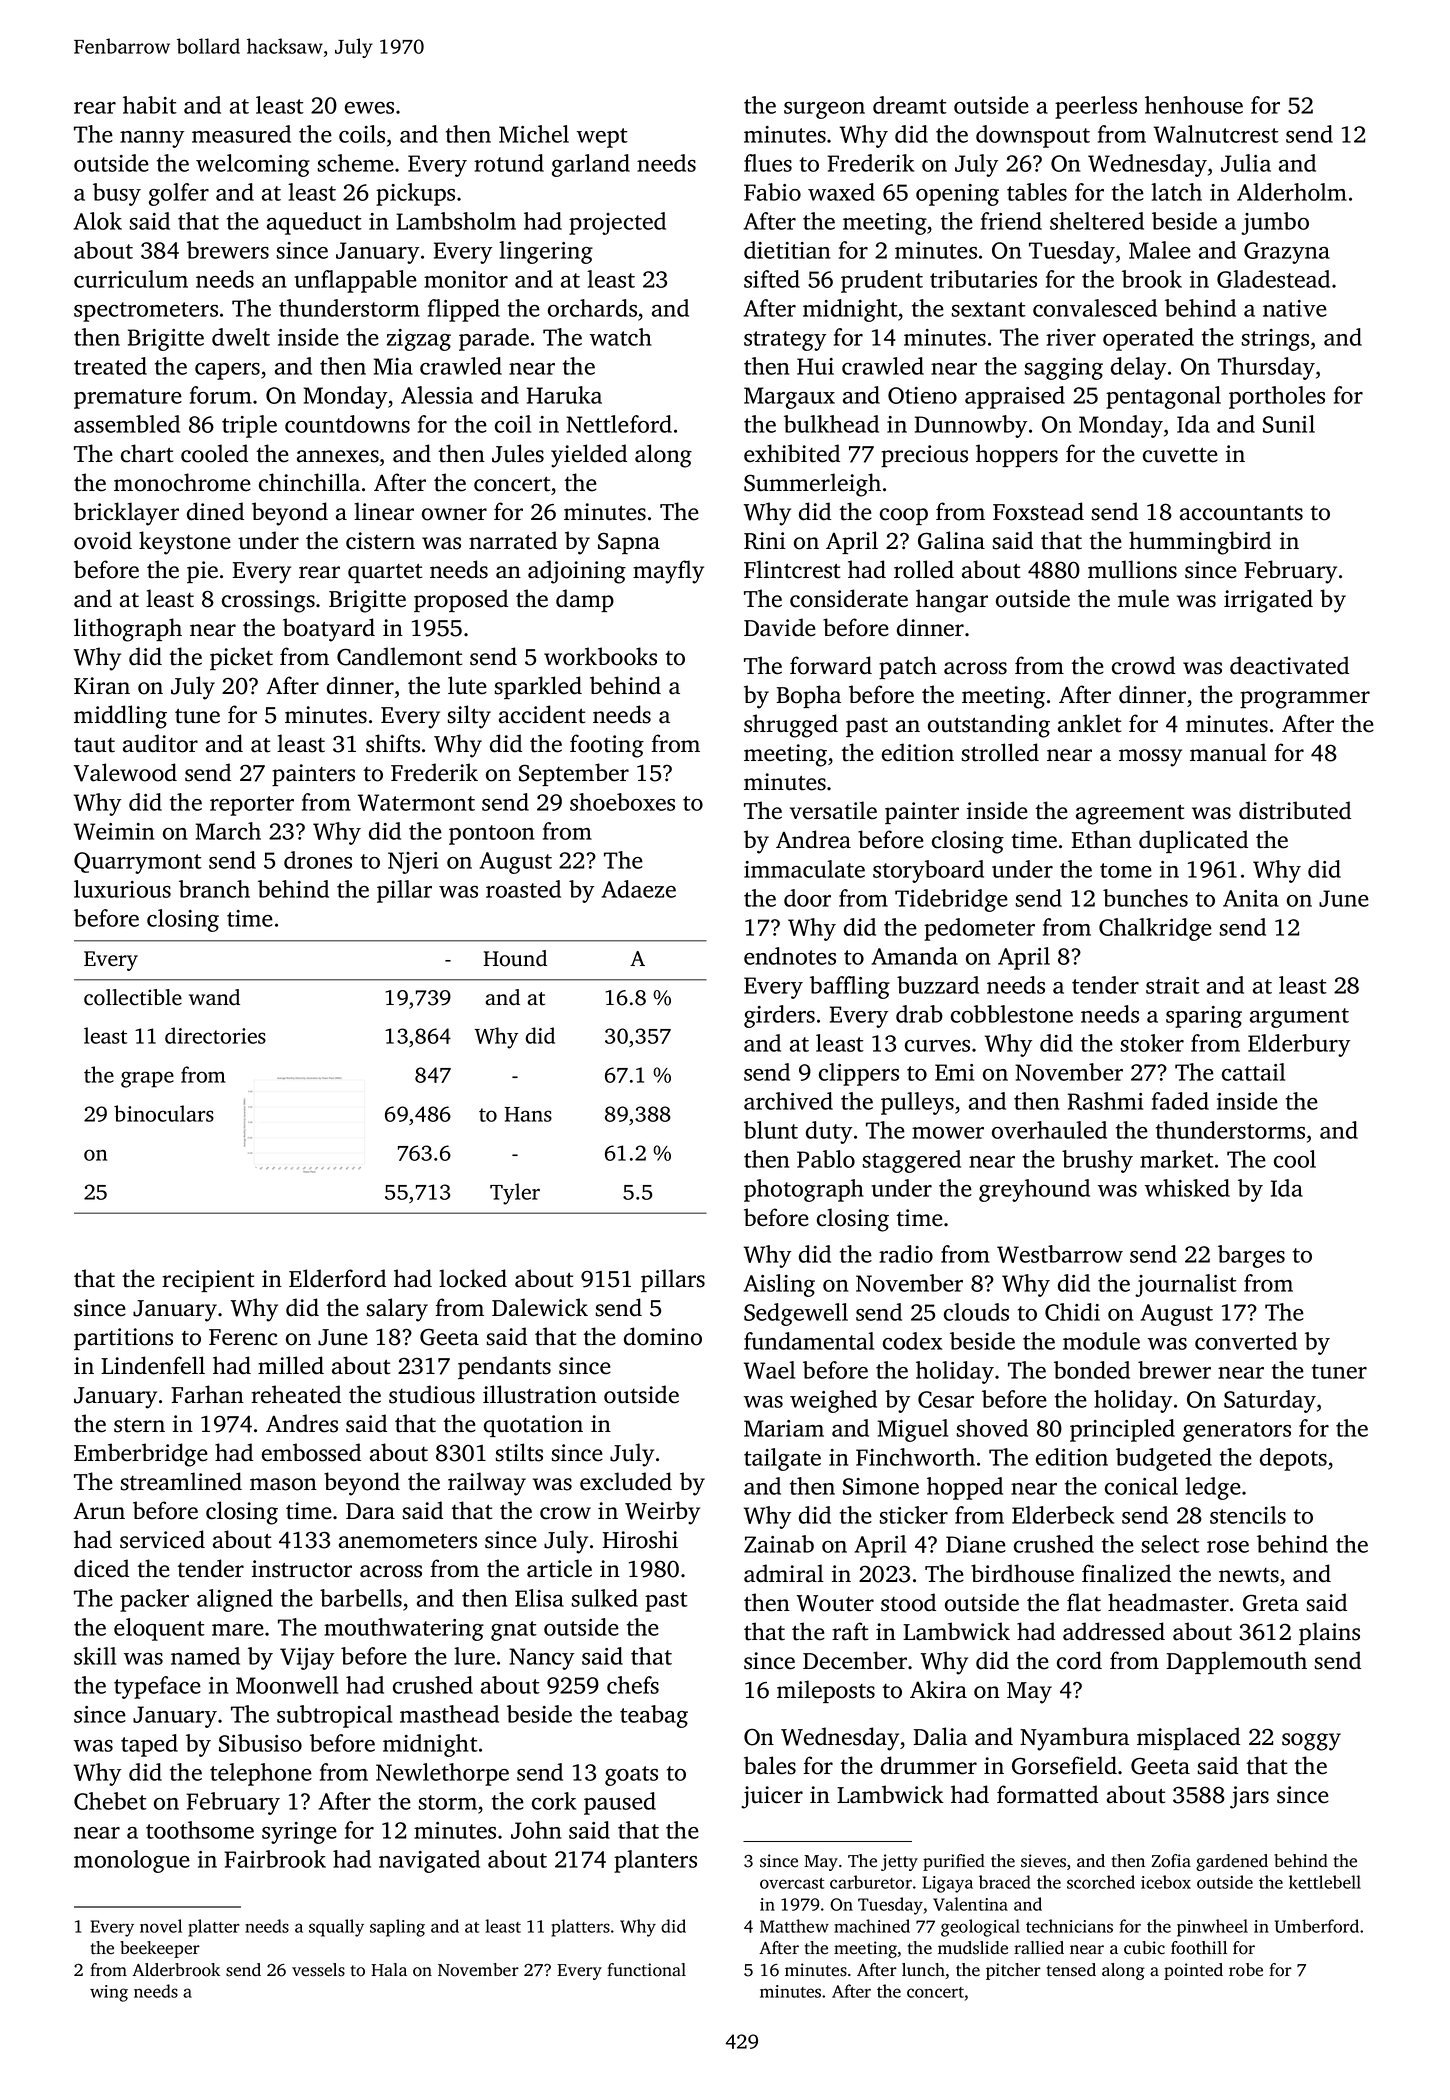 The height and width of the screenshot is (2100, 1450). I want to click on Tyler, so click(515, 1194).
